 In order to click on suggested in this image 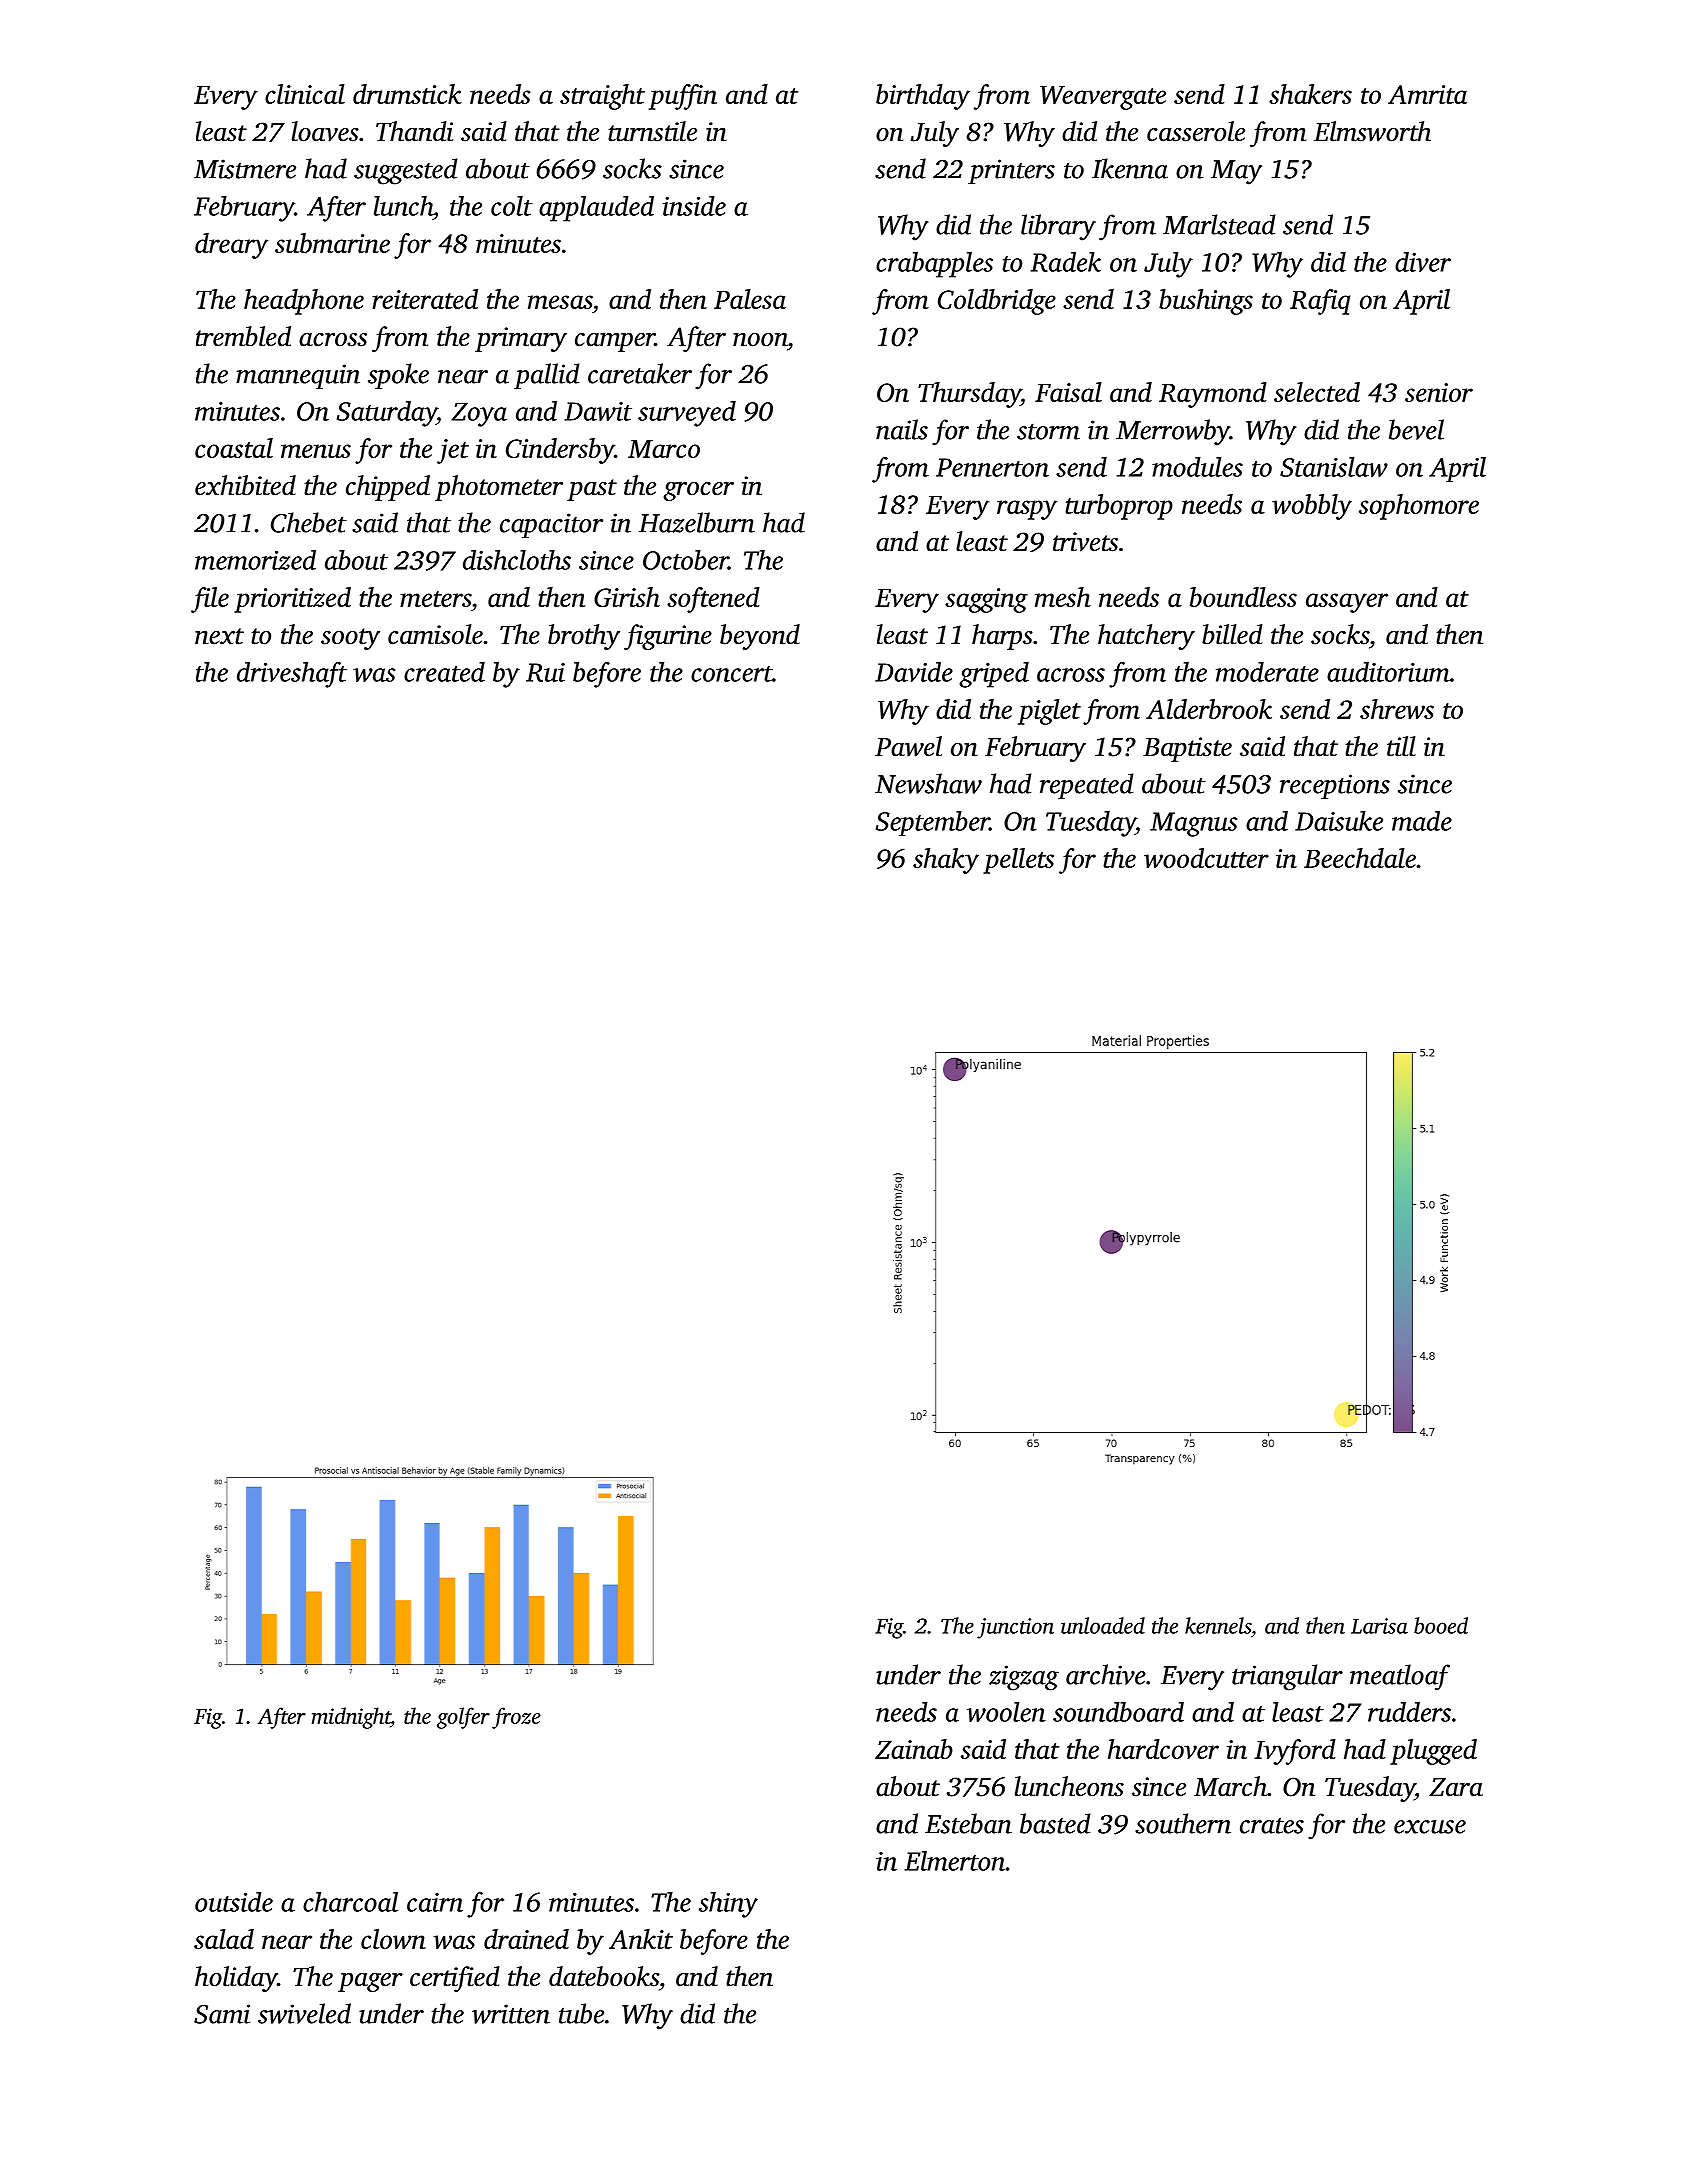, I will do `click(405, 171)`.
